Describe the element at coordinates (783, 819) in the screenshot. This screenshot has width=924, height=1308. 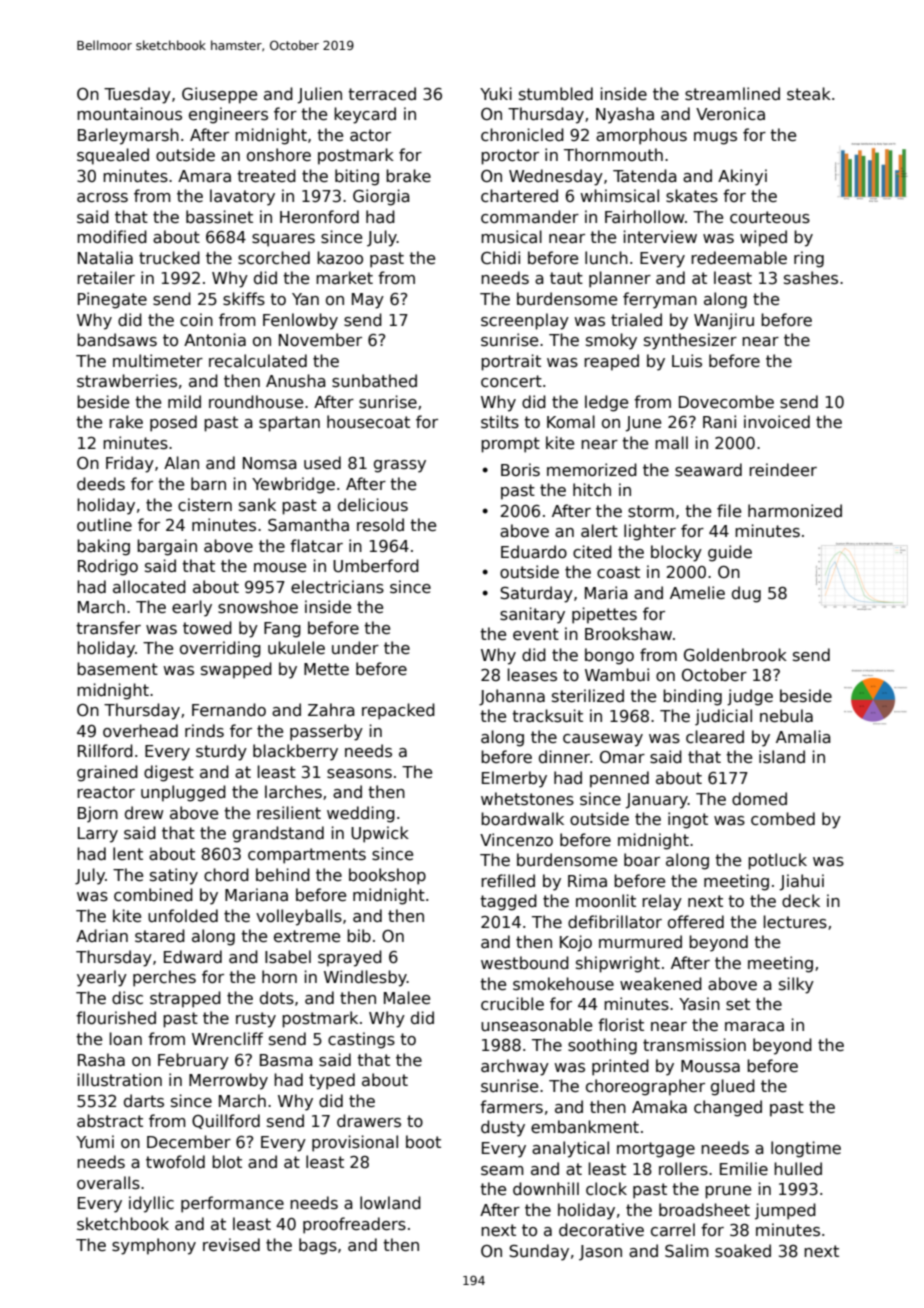
I see `combed` at that location.
